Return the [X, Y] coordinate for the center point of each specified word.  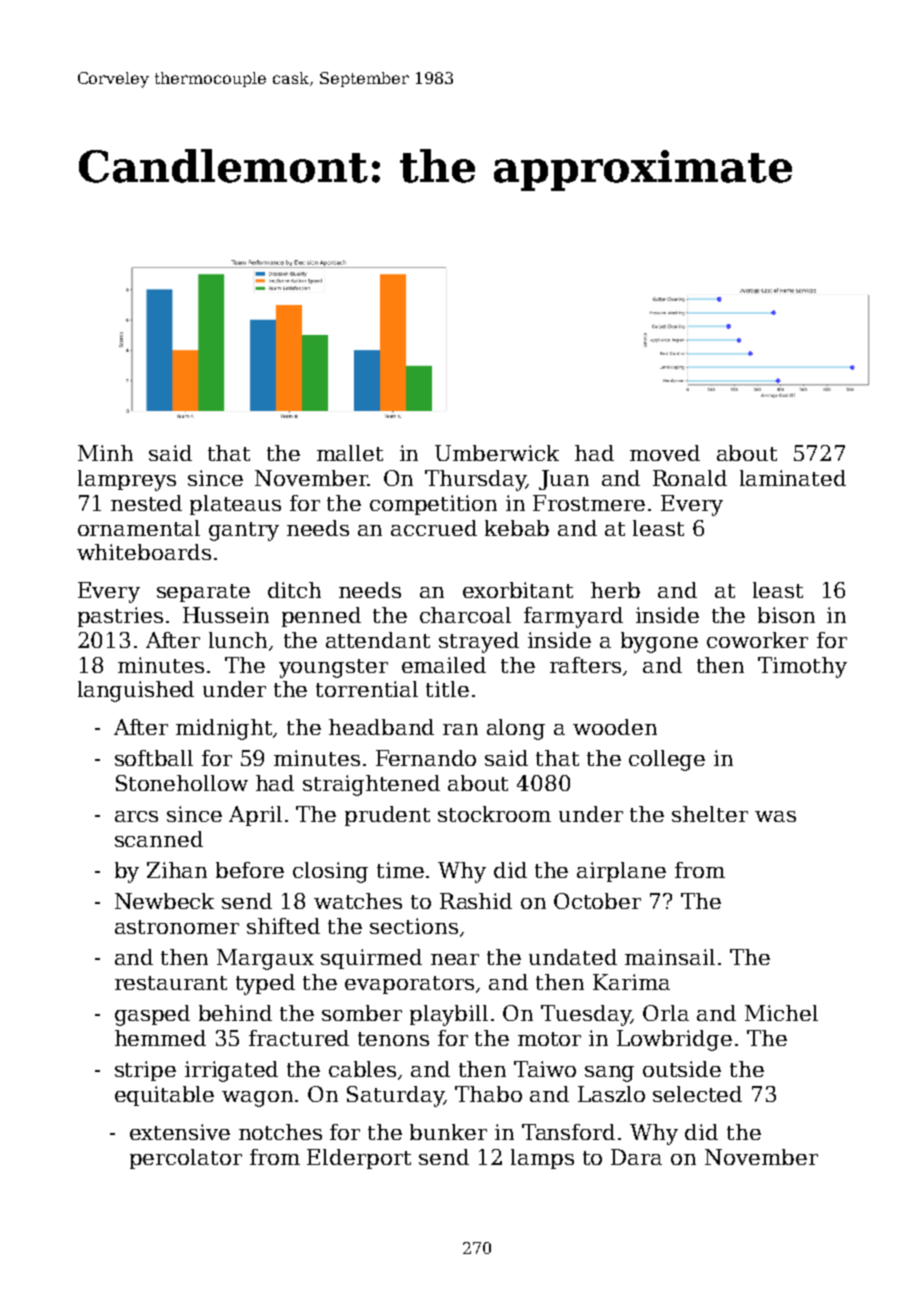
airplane [621, 872]
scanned [159, 839]
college [667, 760]
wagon [257, 1099]
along [516, 729]
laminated [793, 478]
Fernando [426, 758]
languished [136, 691]
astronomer [177, 927]
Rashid [476, 901]
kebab [517, 528]
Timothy [802, 667]
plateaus [235, 505]
